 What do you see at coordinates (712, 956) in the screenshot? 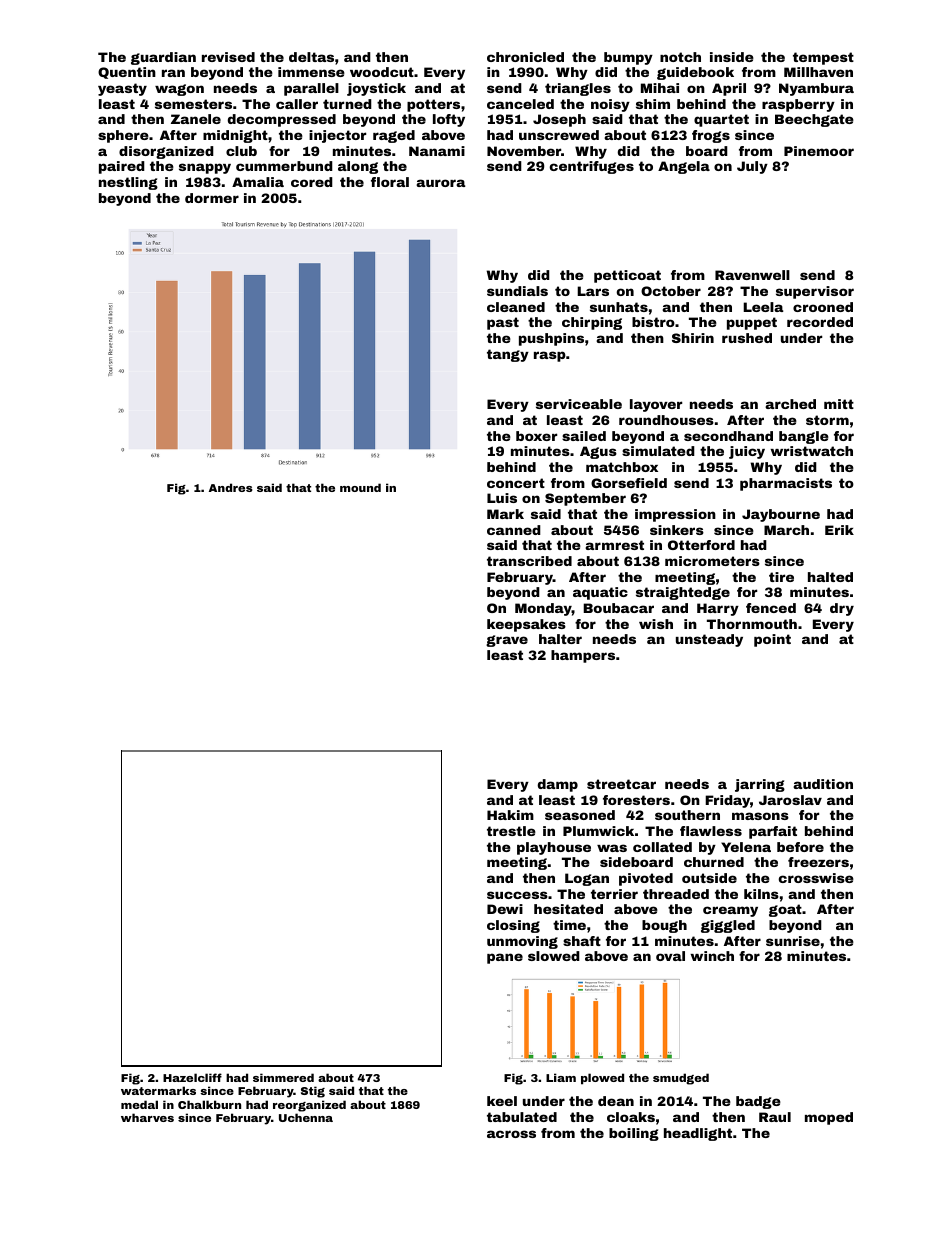
I see `winch` at bounding box center [712, 956].
